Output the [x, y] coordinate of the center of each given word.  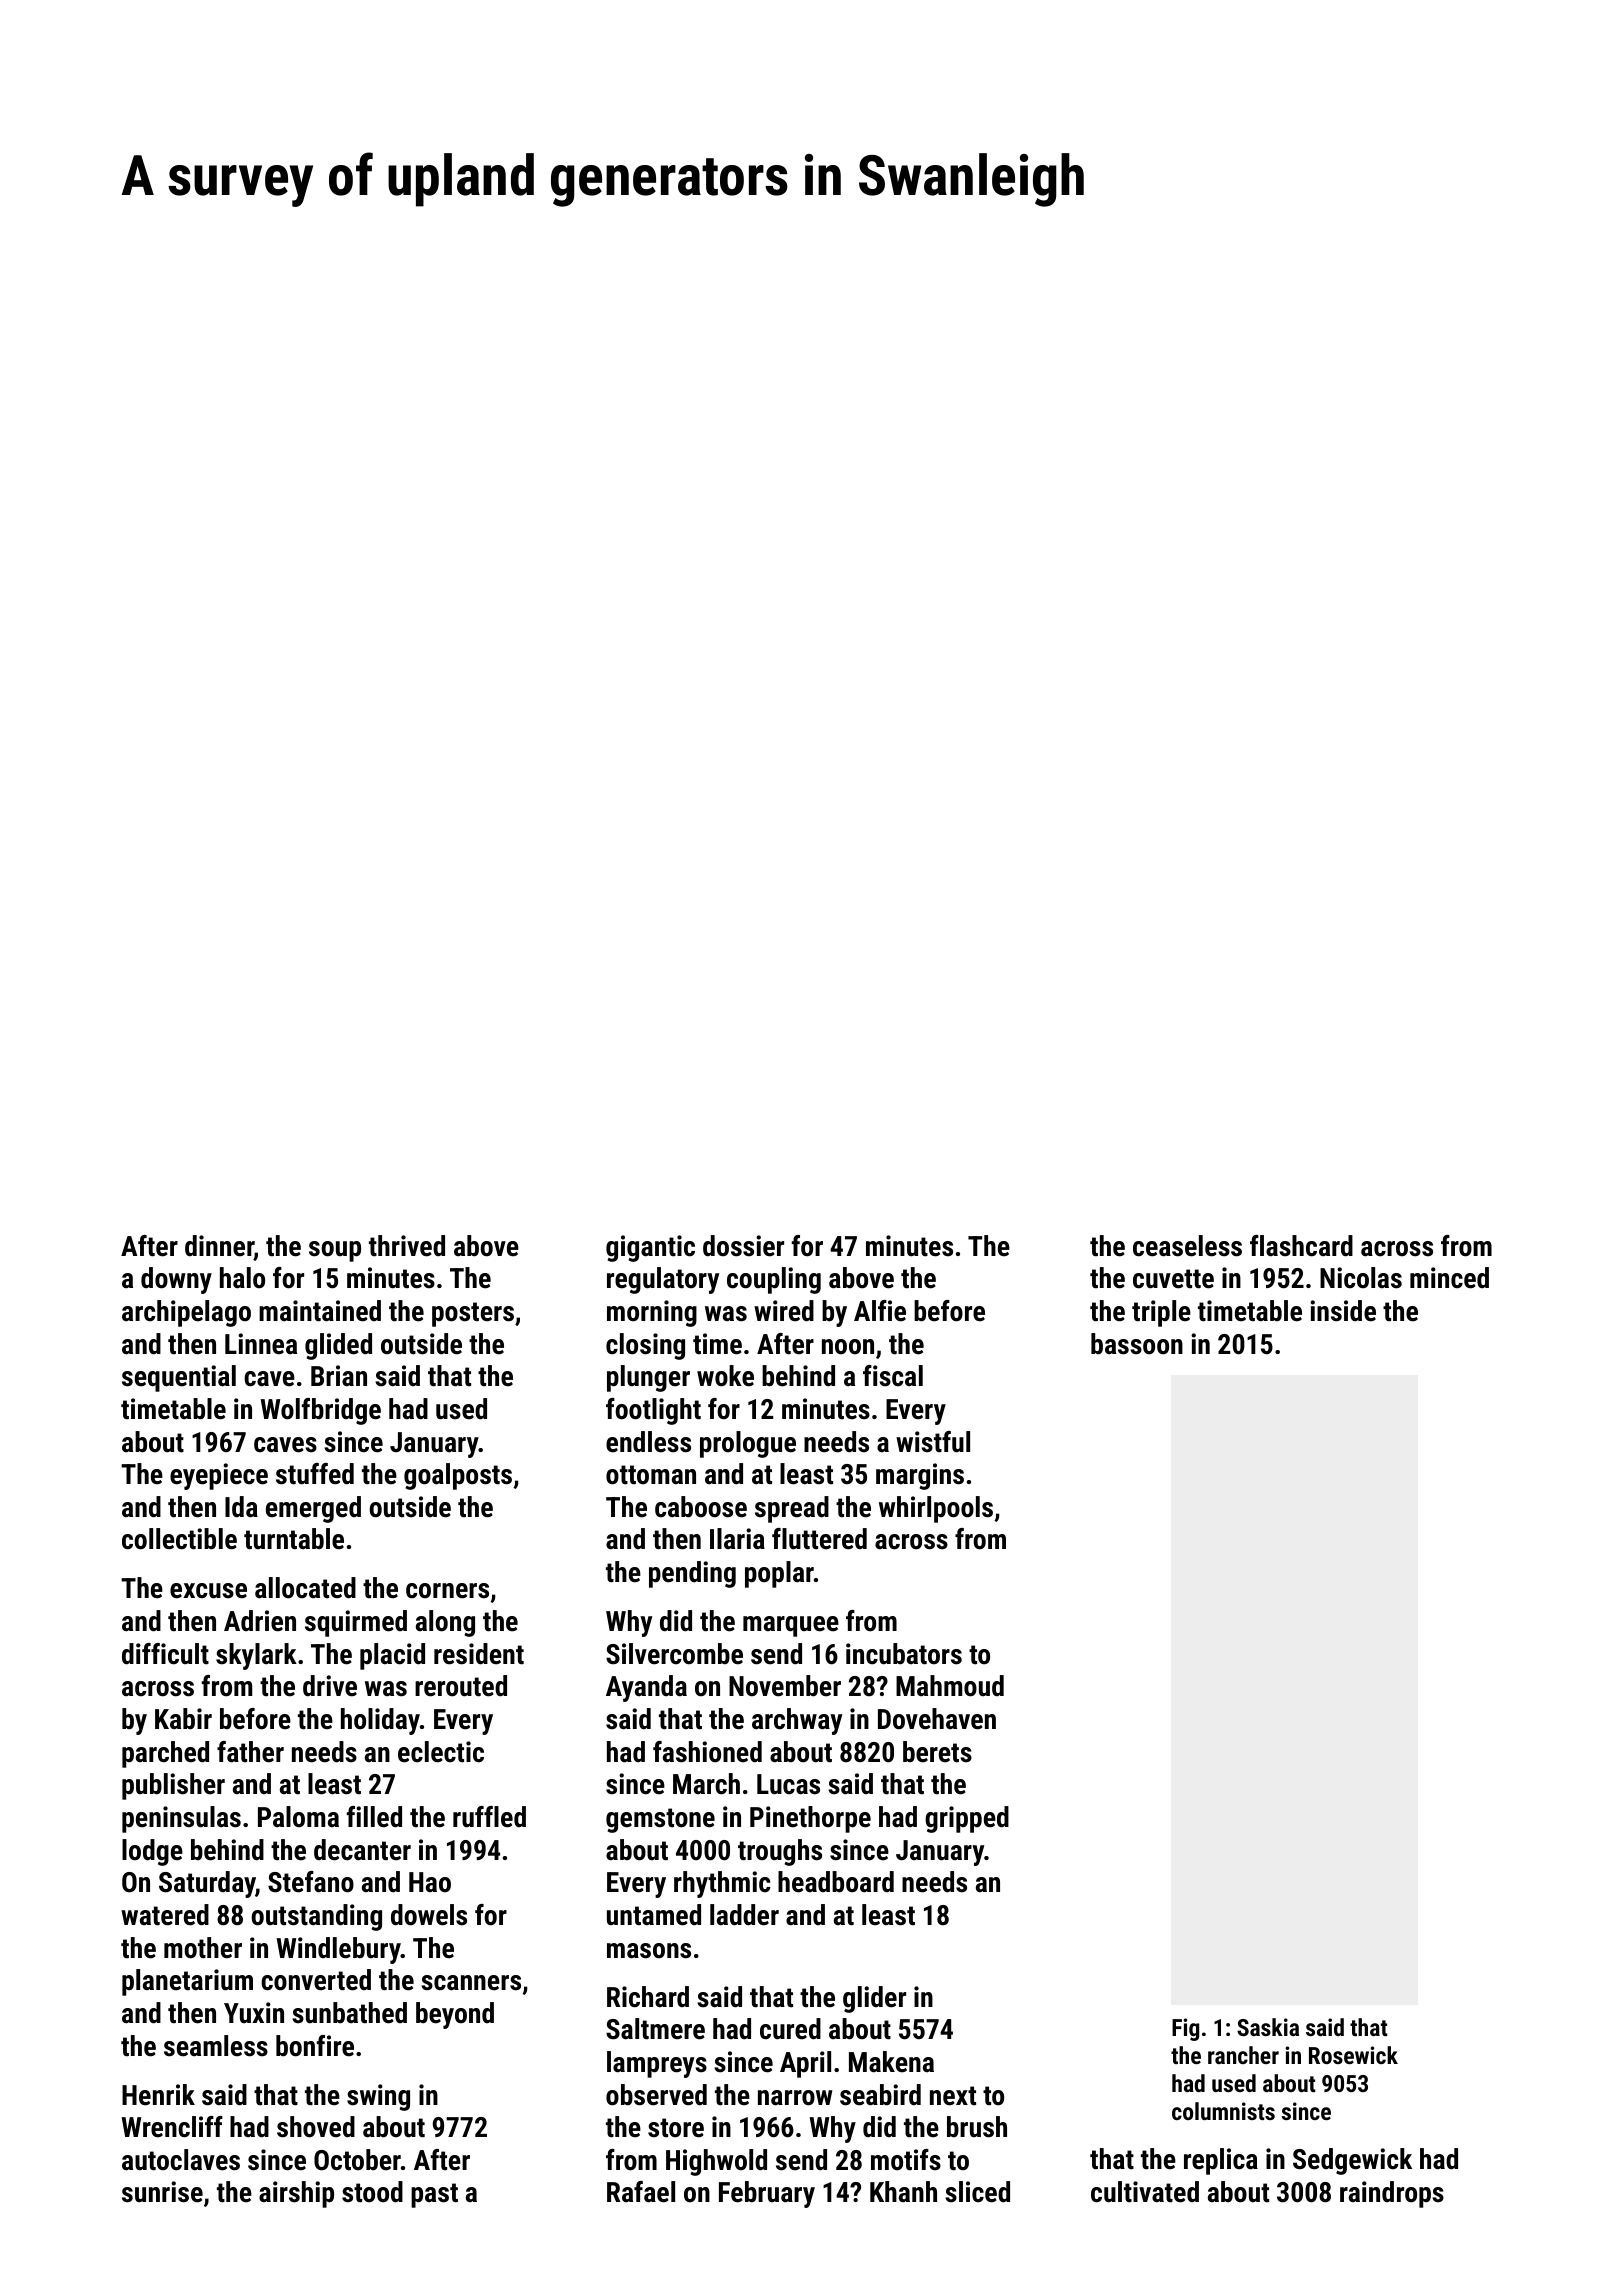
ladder [744, 1915]
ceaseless [1187, 1246]
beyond [455, 2015]
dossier [743, 1246]
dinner [219, 1246]
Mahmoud [950, 1686]
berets [937, 1752]
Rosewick [1353, 2055]
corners [447, 1591]
